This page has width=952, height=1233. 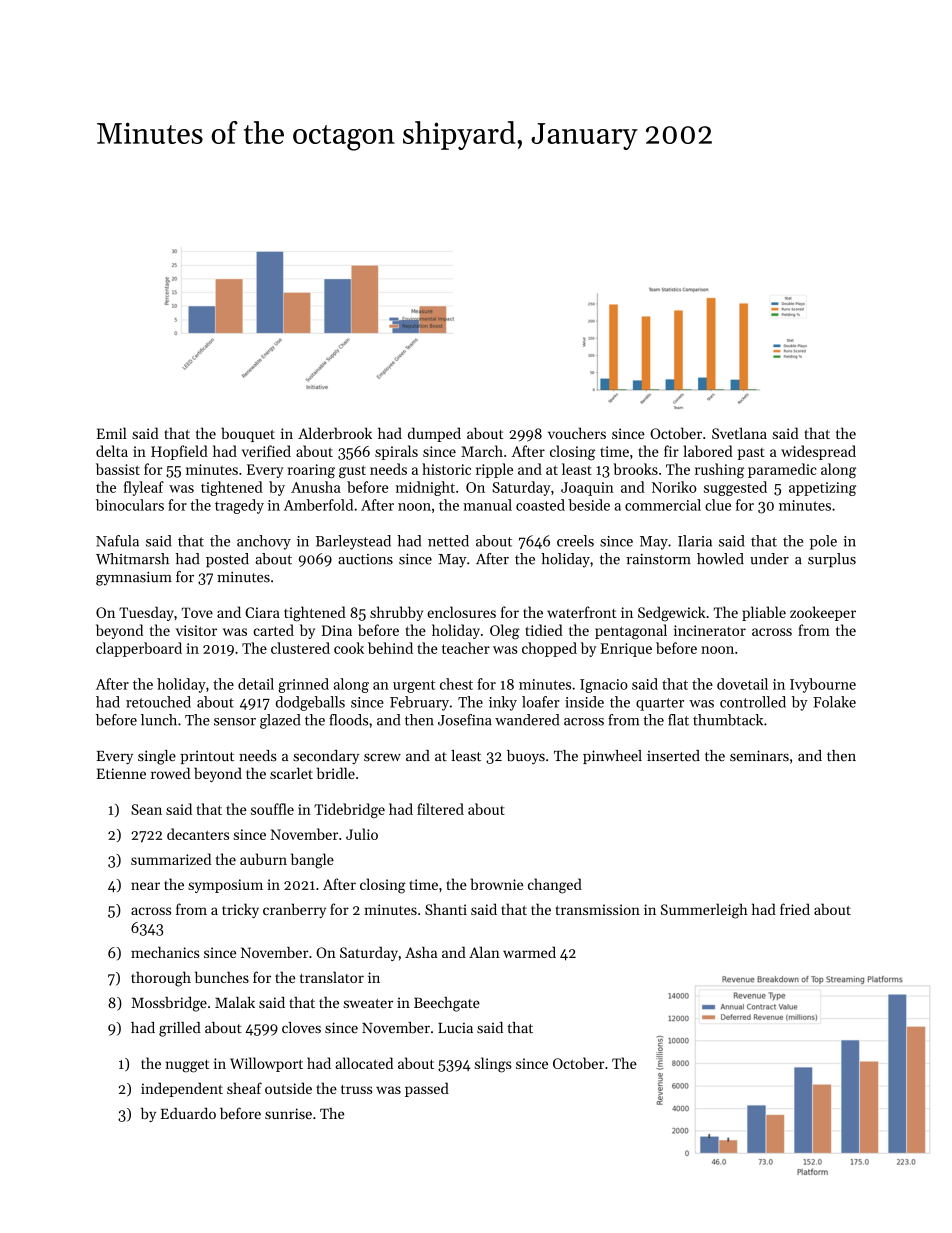 I want to click on Svetlana, so click(x=739, y=433).
